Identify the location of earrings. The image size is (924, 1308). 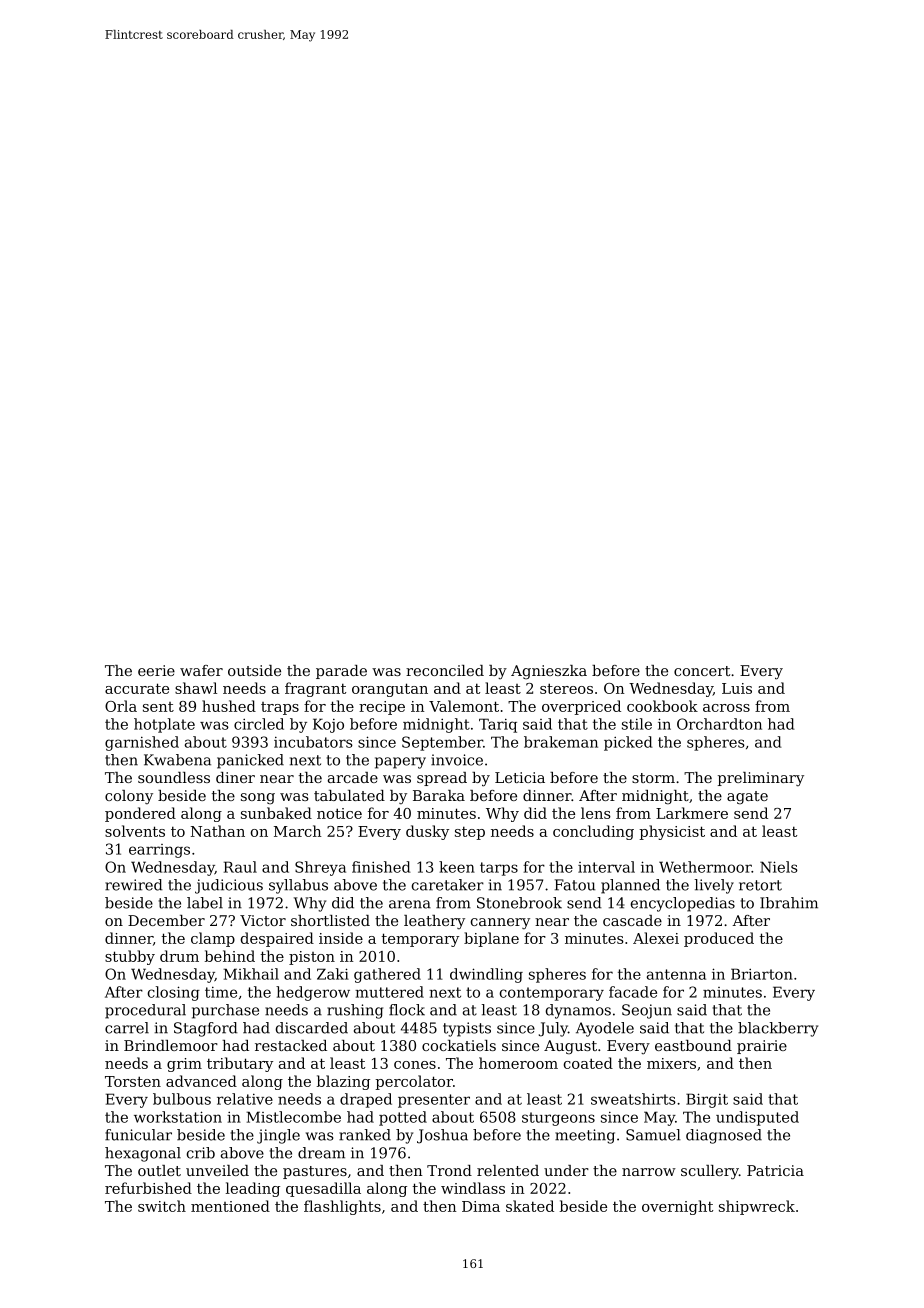
(159, 851).
